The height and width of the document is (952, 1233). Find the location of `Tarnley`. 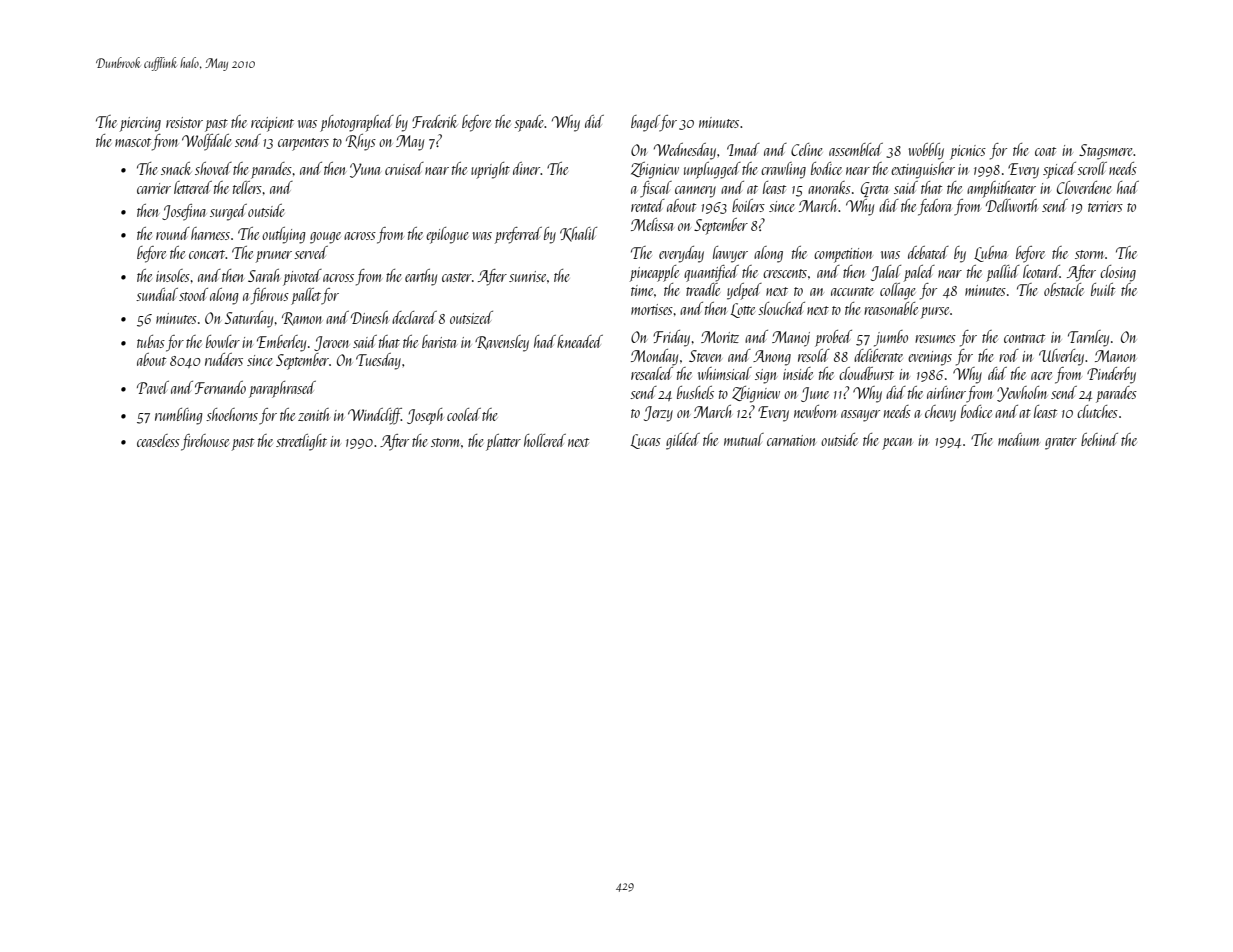

Tarnley is located at coordinates (1088, 338).
